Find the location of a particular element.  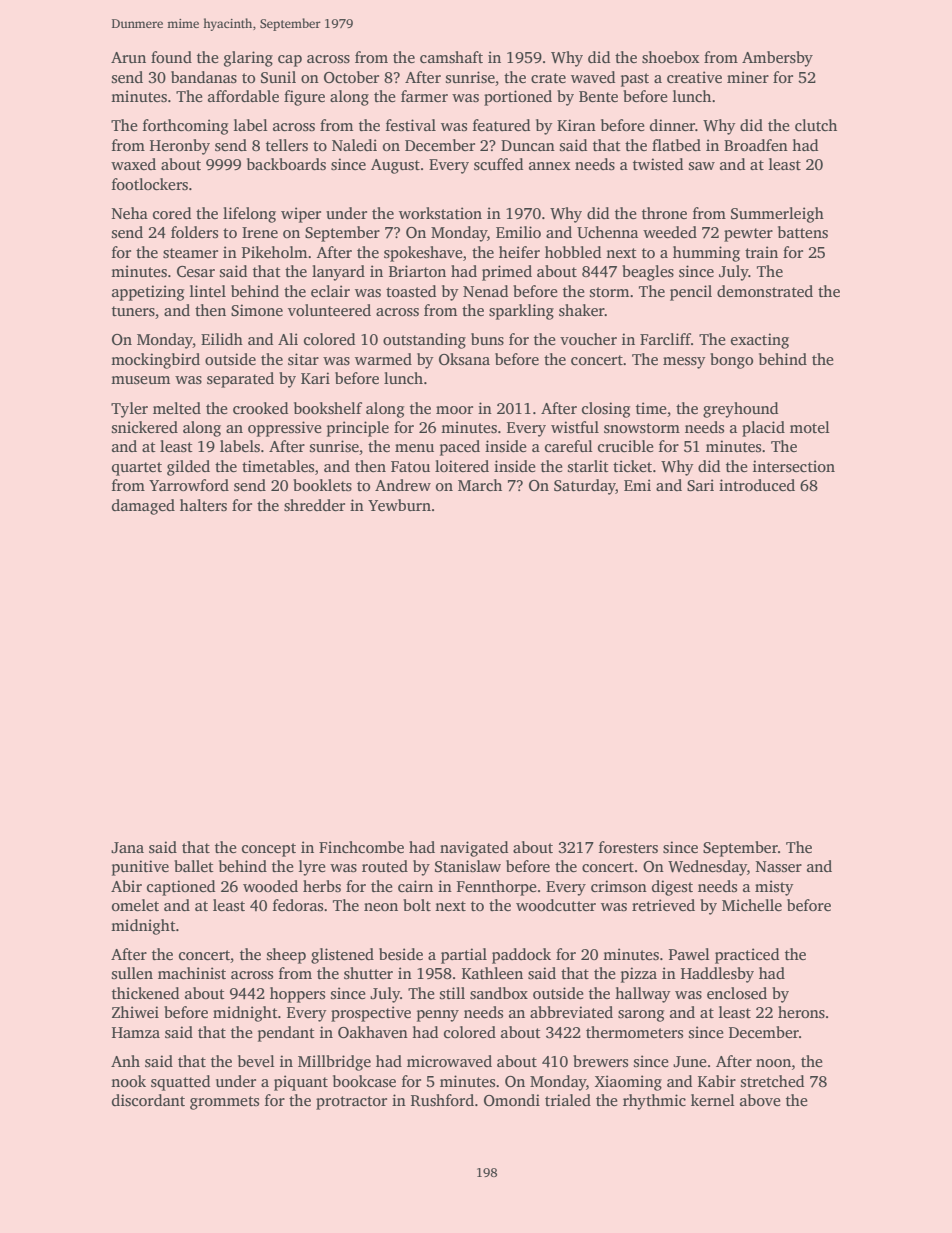

lanyard is located at coordinates (338, 273).
